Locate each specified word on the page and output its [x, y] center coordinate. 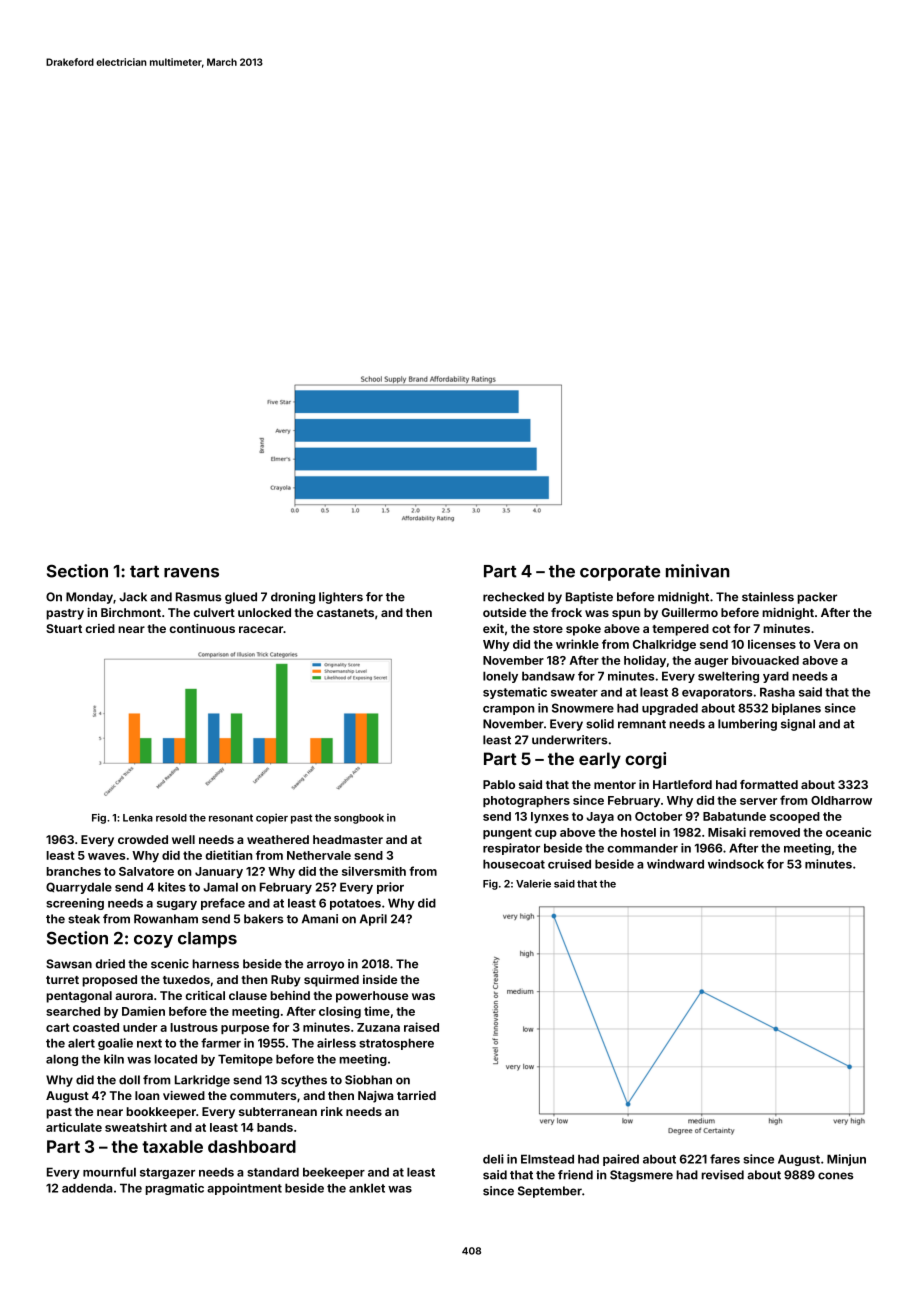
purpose [245, 1029]
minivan [698, 571]
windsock [736, 864]
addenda [87, 1188]
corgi [645, 760]
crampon [508, 710]
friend [575, 1175]
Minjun [846, 1160]
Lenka [138, 818]
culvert [214, 612]
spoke [583, 630]
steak [84, 919]
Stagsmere [641, 1176]
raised [421, 1027]
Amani [320, 919]
